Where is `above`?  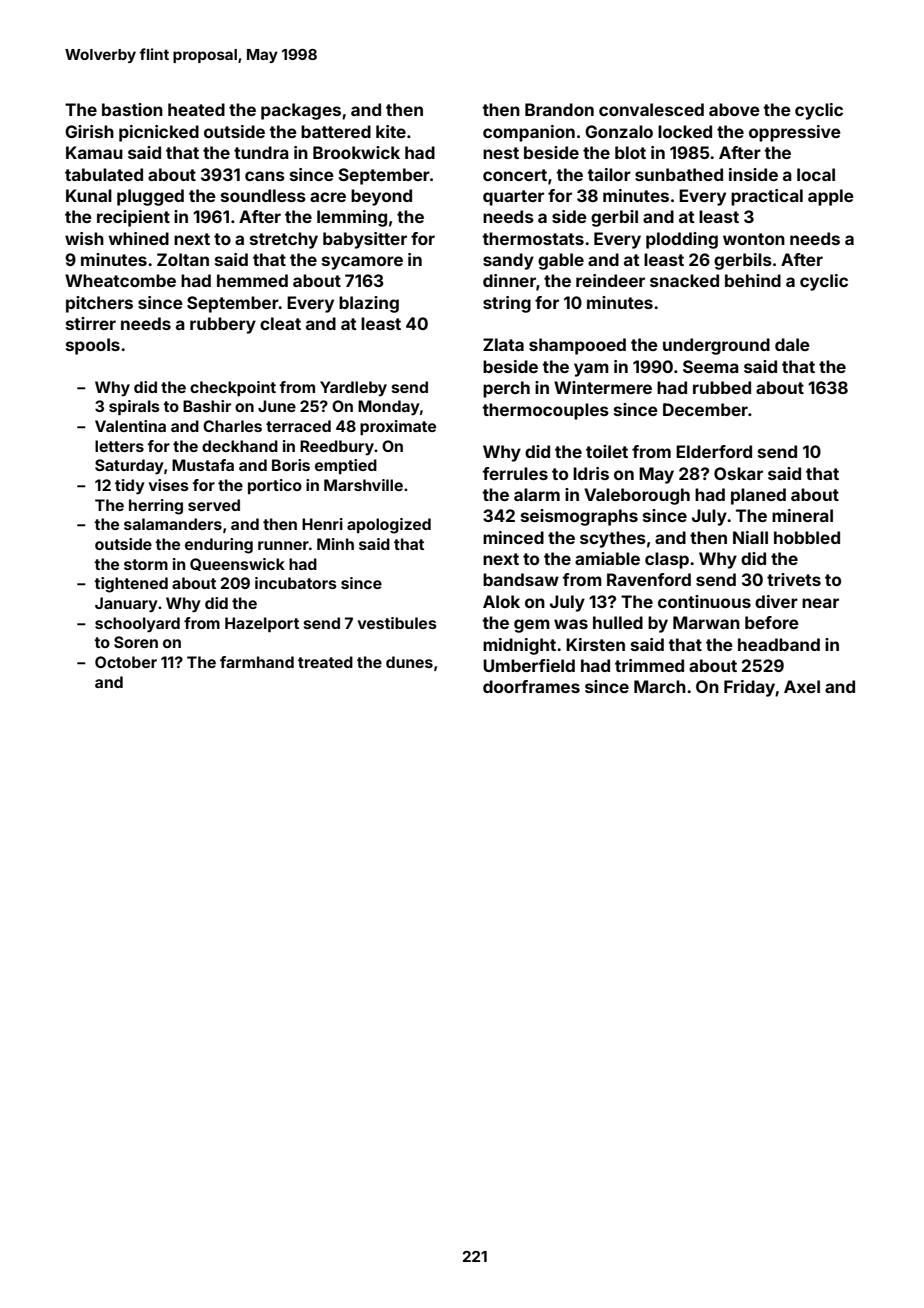
above is located at coordinates (734, 109).
